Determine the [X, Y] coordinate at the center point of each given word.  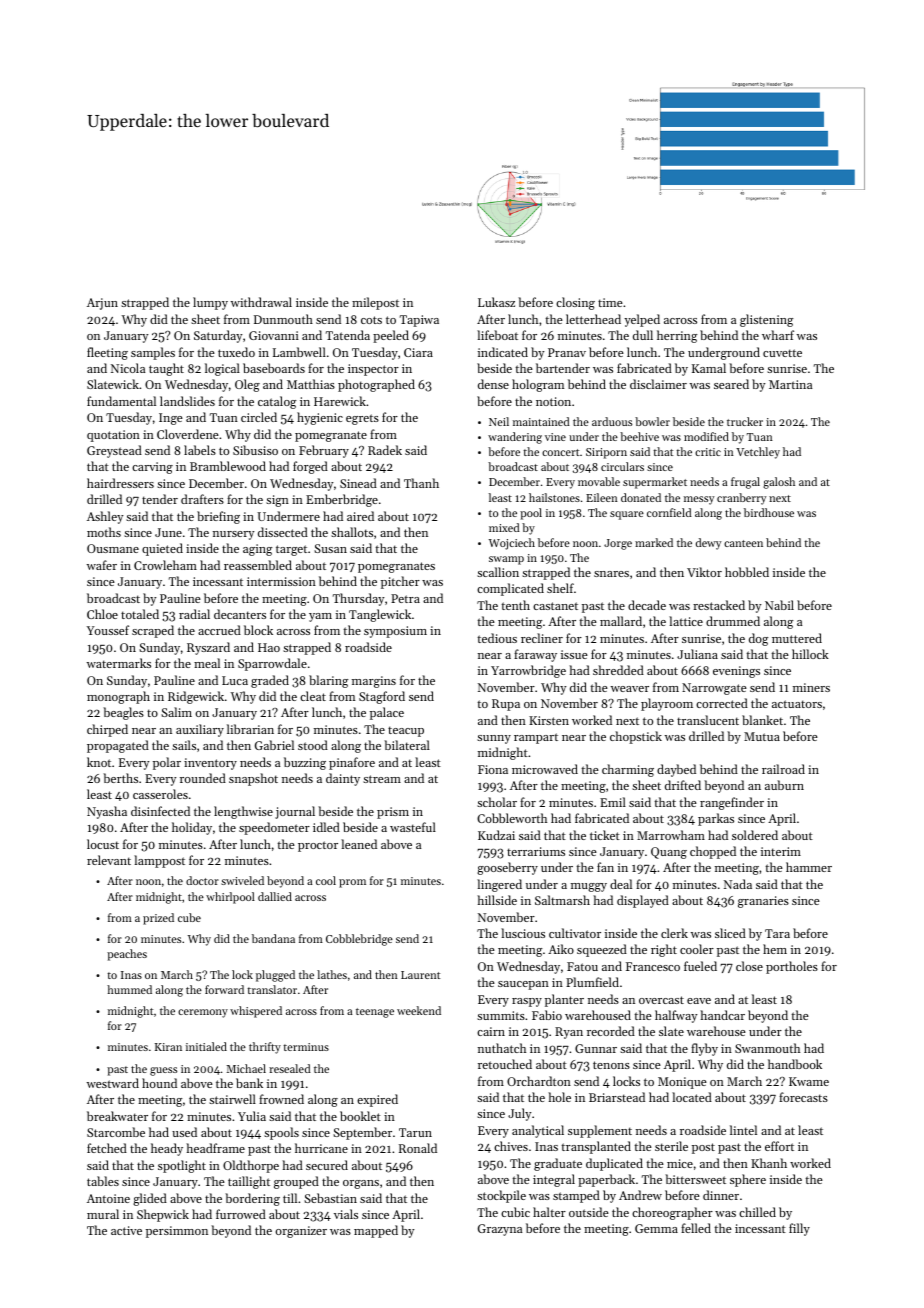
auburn [784, 785]
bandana [273, 938]
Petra [405, 598]
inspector [373, 370]
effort [779, 1146]
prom [352, 883]
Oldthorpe [251, 1166]
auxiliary [200, 730]
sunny [494, 739]
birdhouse [769, 512]
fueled [700, 966]
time [610, 302]
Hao [269, 647]
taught [166, 369]
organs [361, 1184]
